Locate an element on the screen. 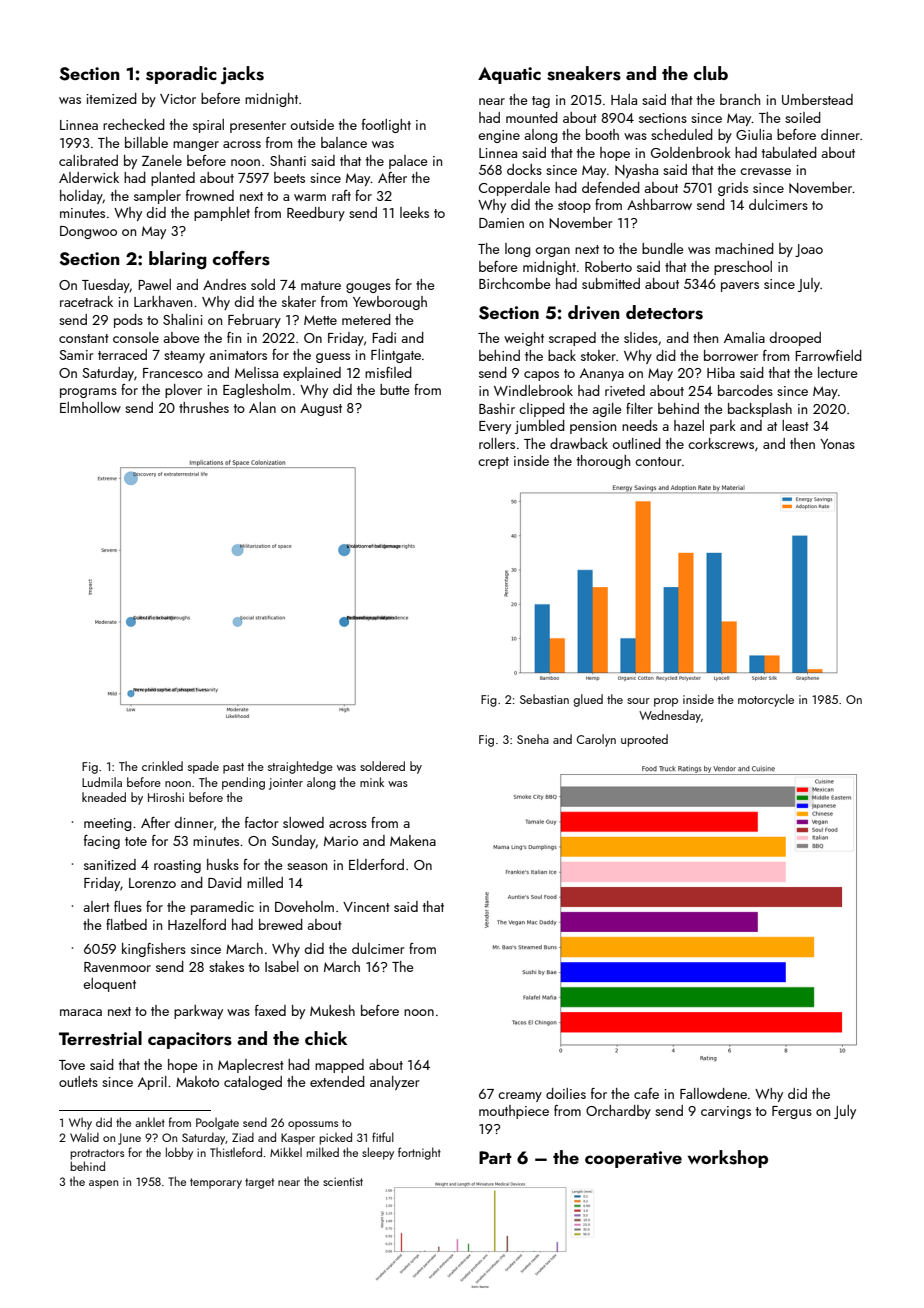  motorcycle is located at coordinates (766, 700).
